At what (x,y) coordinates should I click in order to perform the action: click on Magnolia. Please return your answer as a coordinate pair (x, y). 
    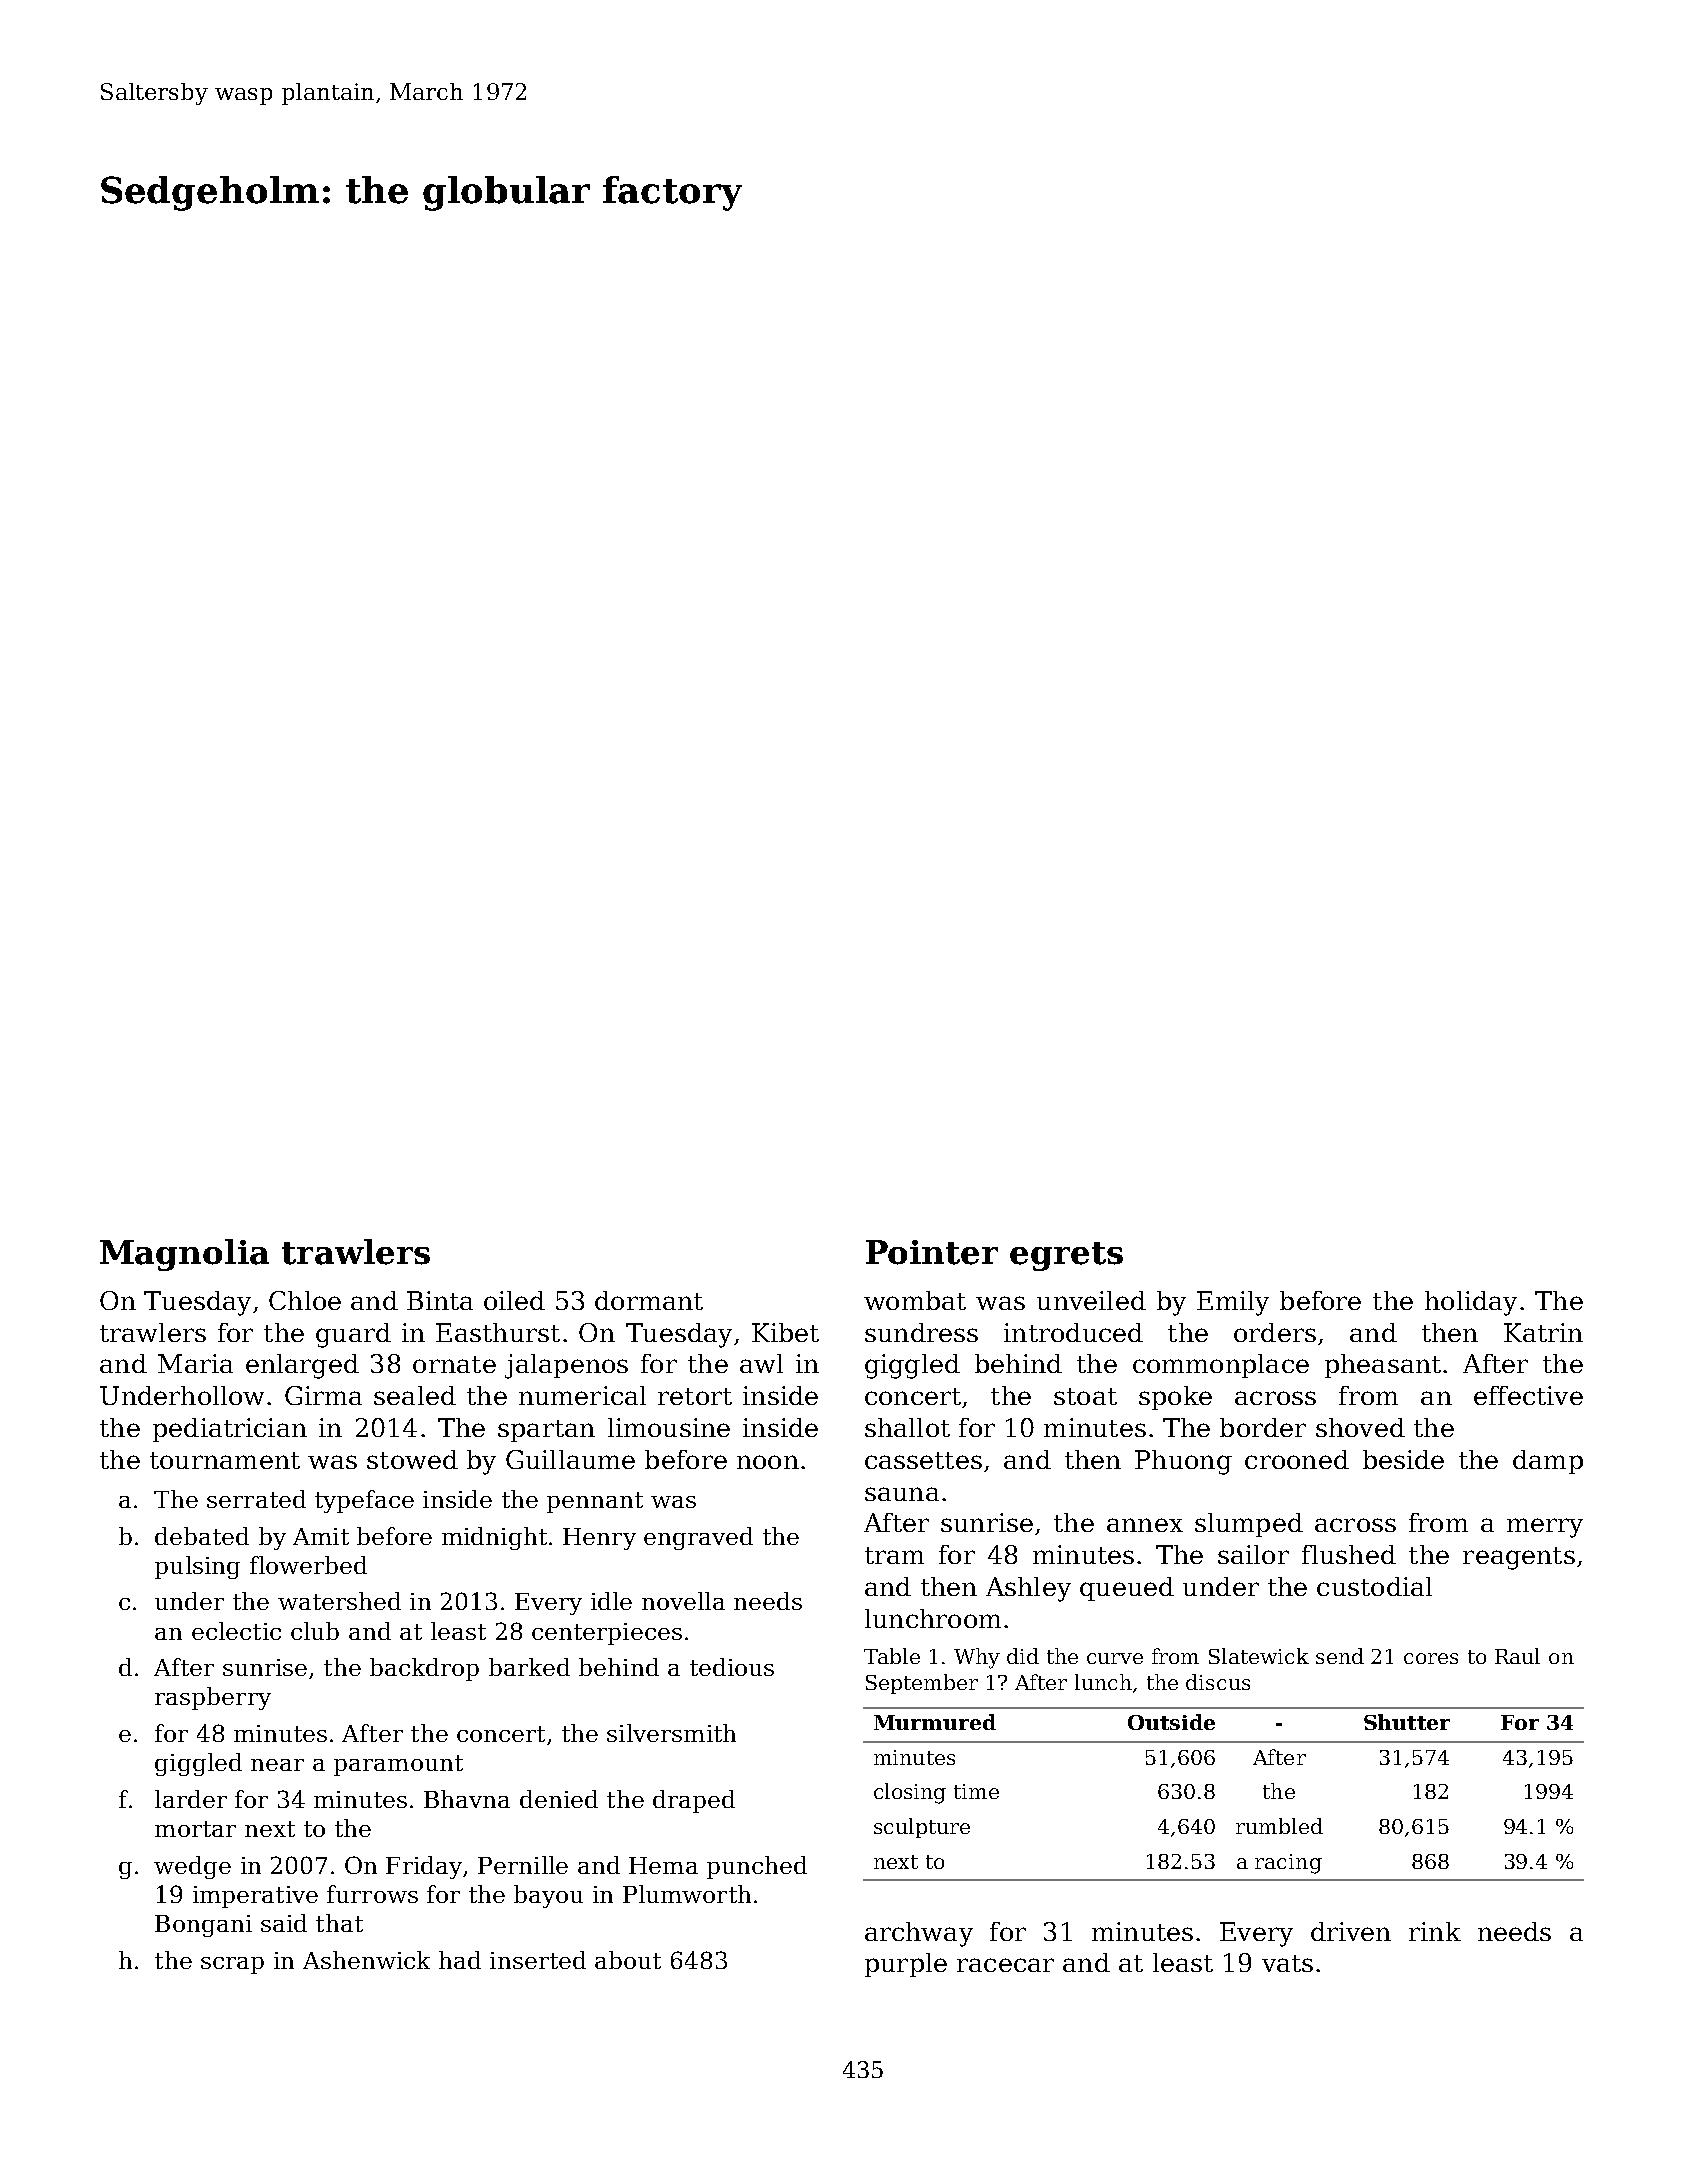
    Looking at the image, I should click on (184, 1255).
